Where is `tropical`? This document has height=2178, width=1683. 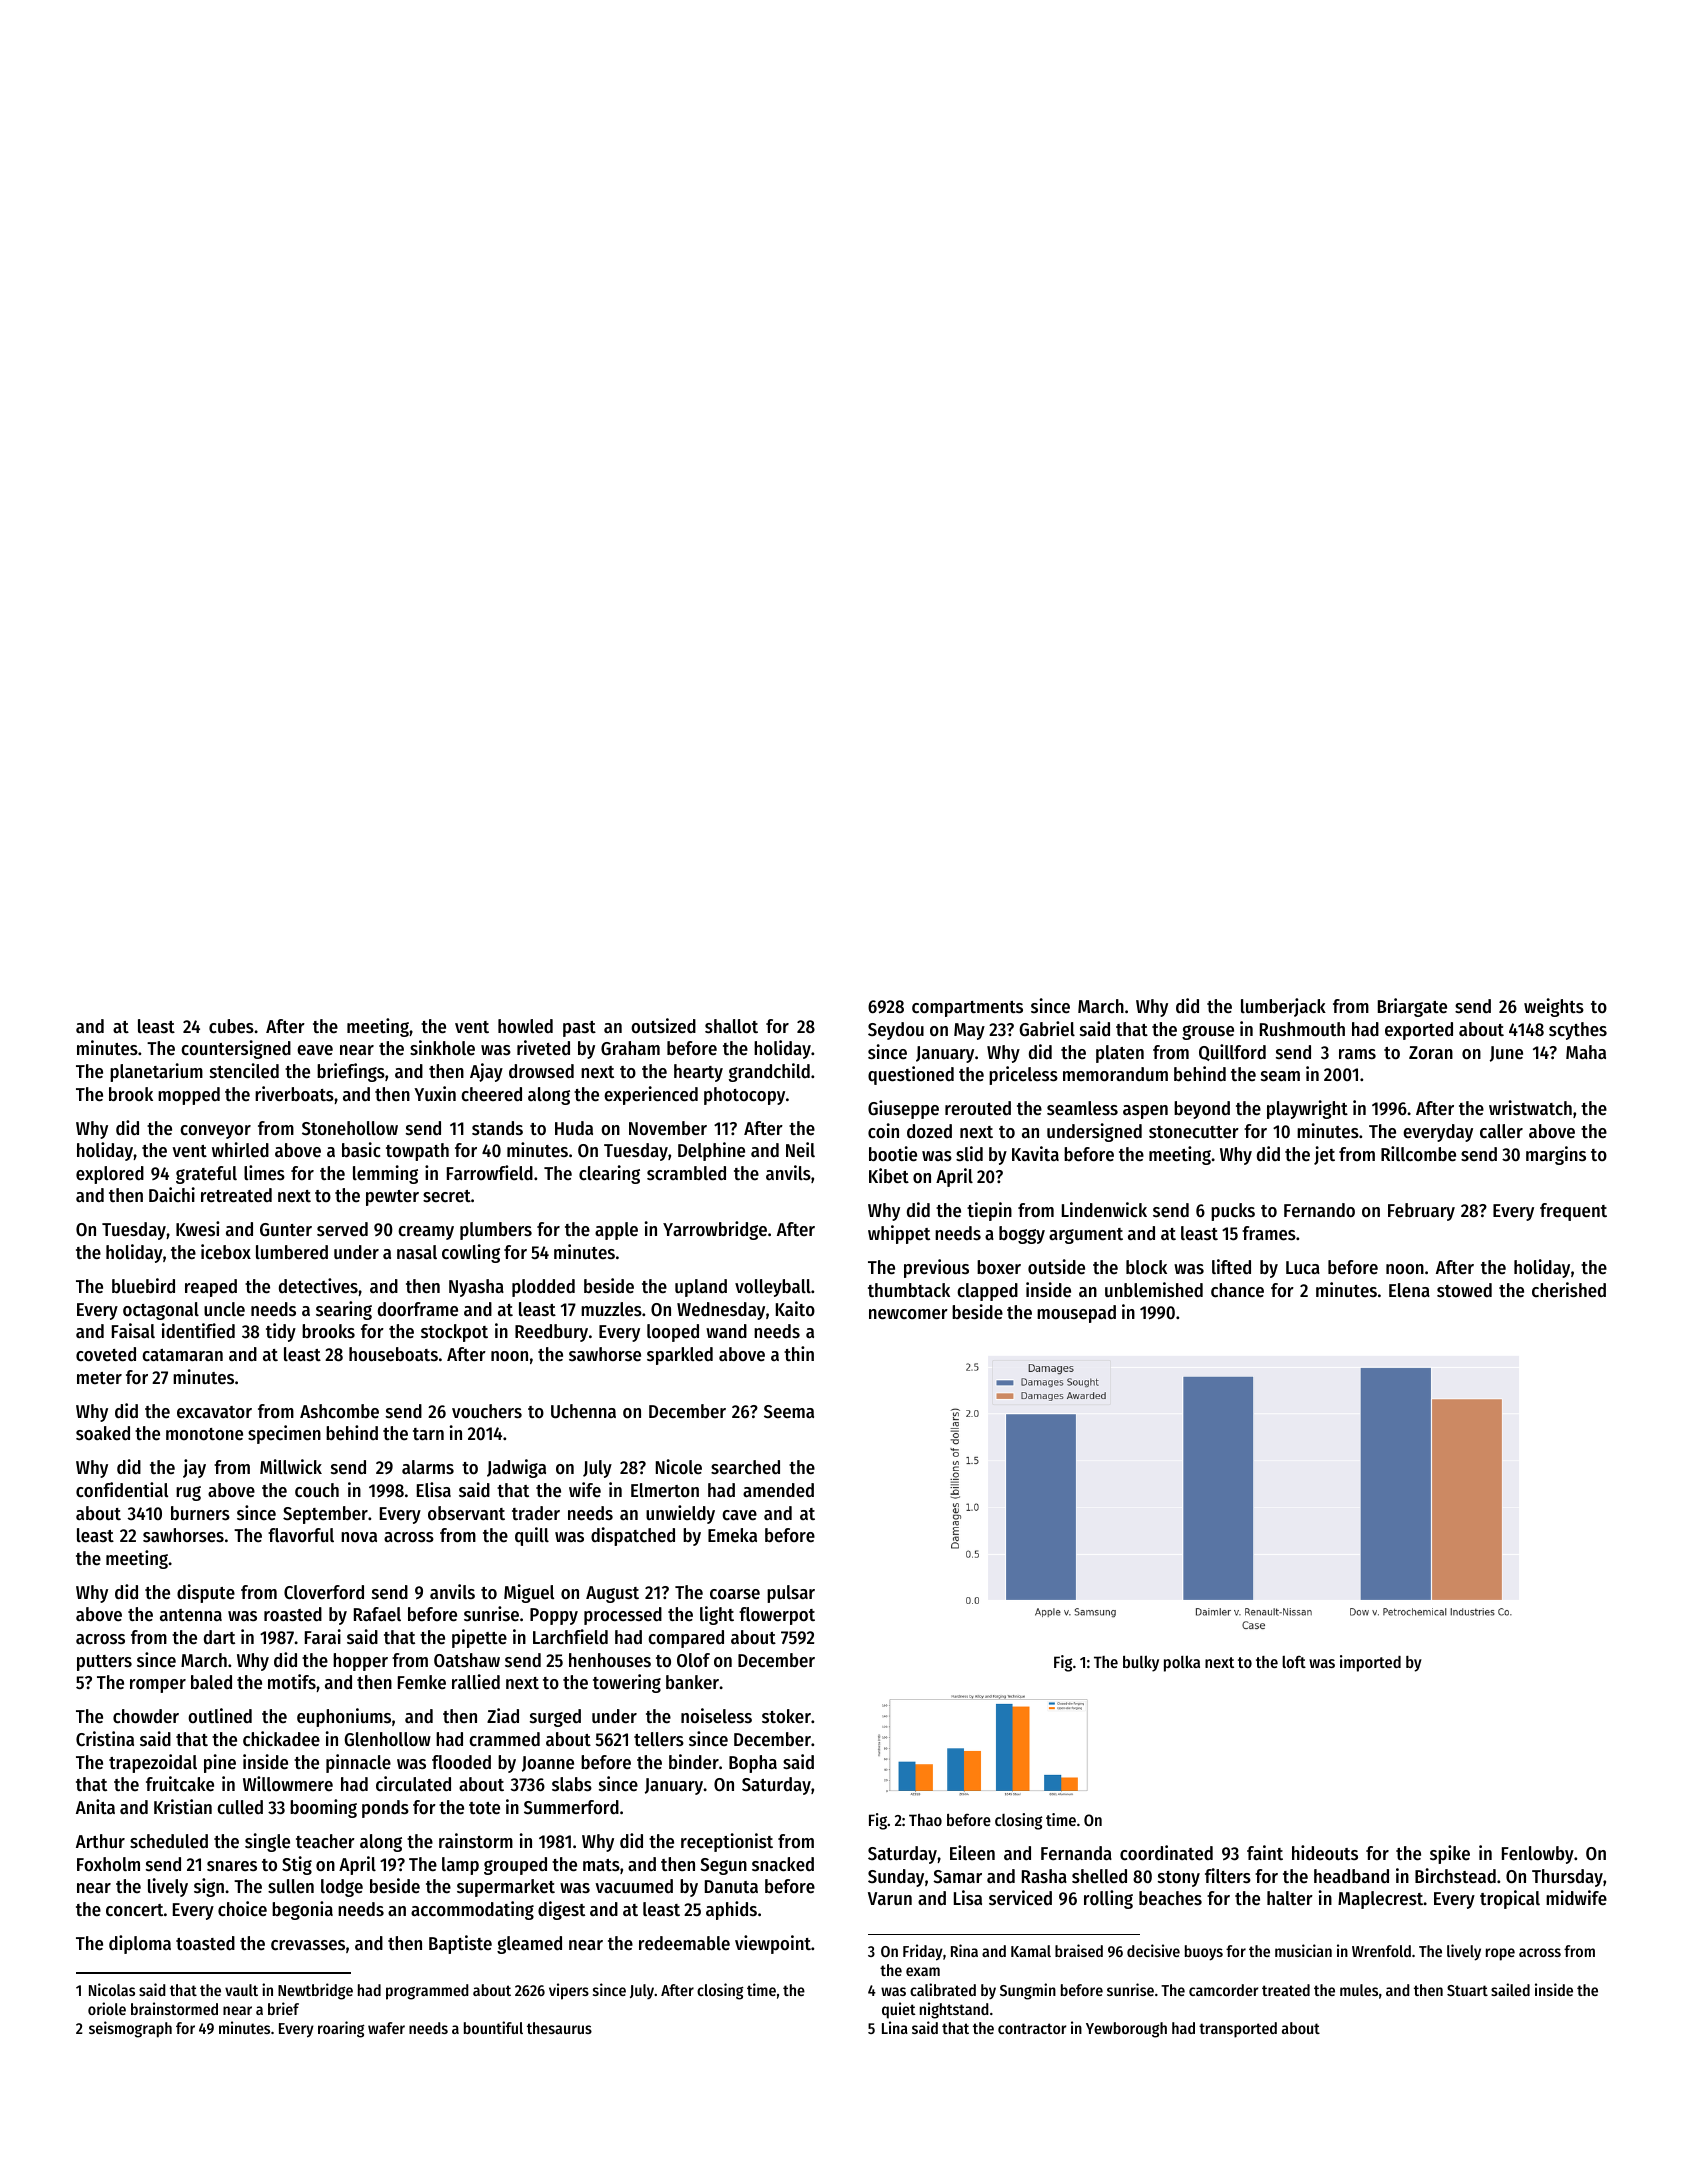
tropical is located at coordinates (1510, 1899).
